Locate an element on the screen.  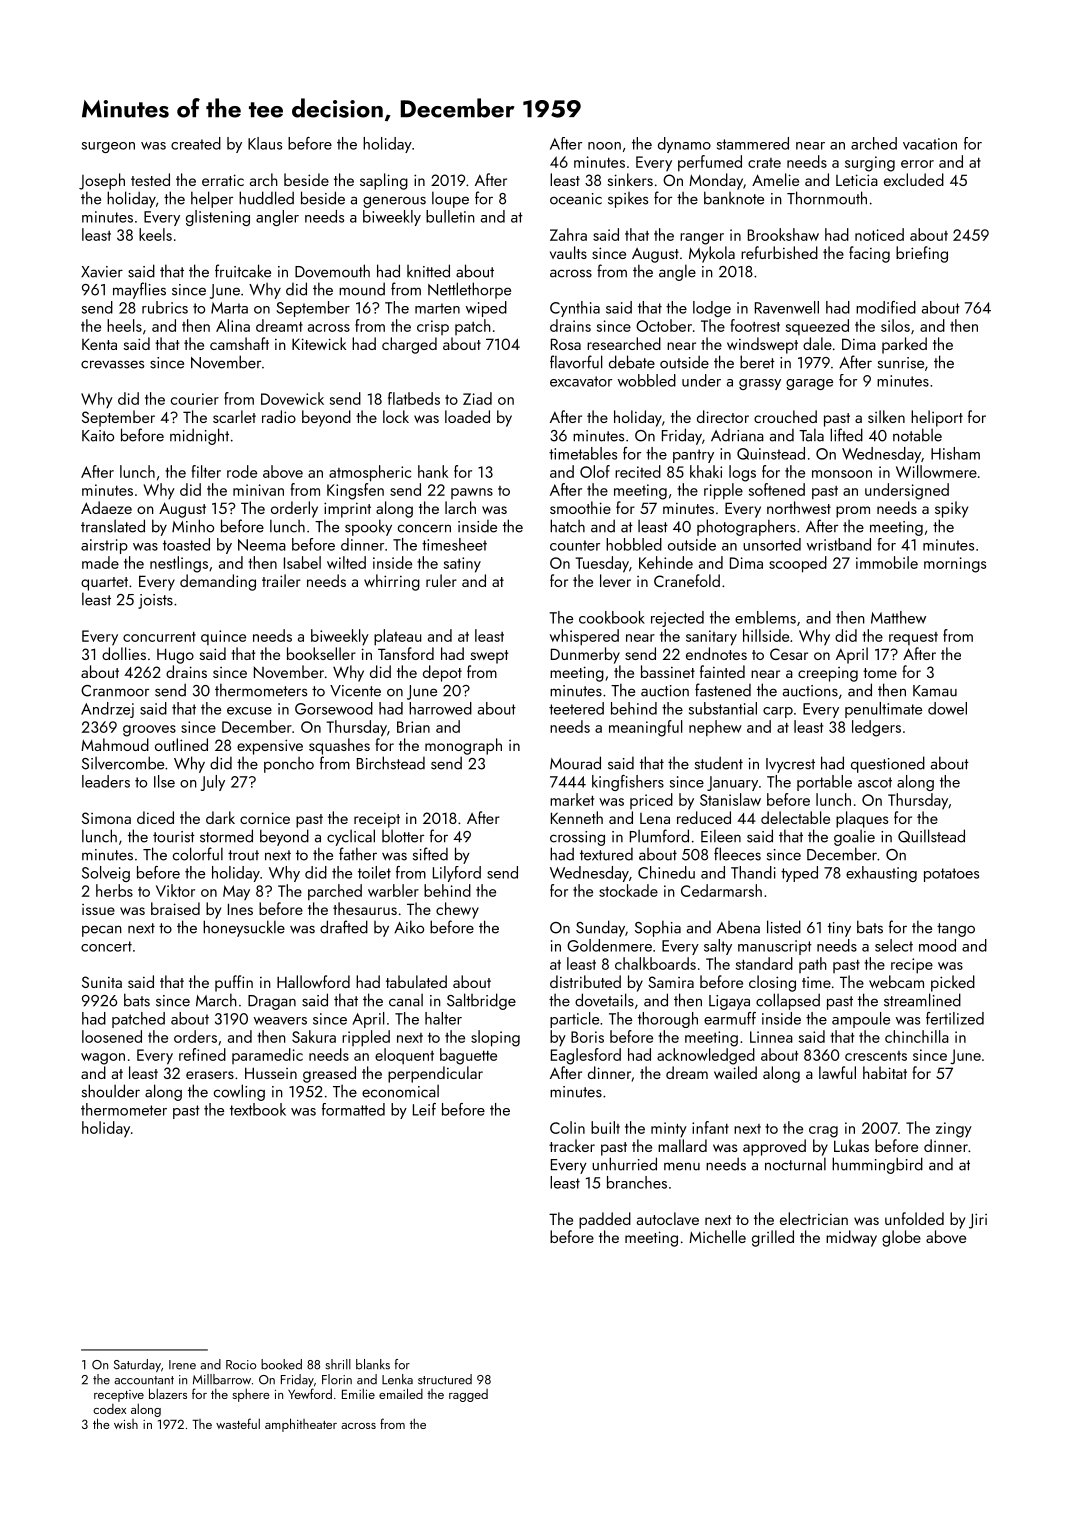
Ziad is located at coordinates (477, 398).
